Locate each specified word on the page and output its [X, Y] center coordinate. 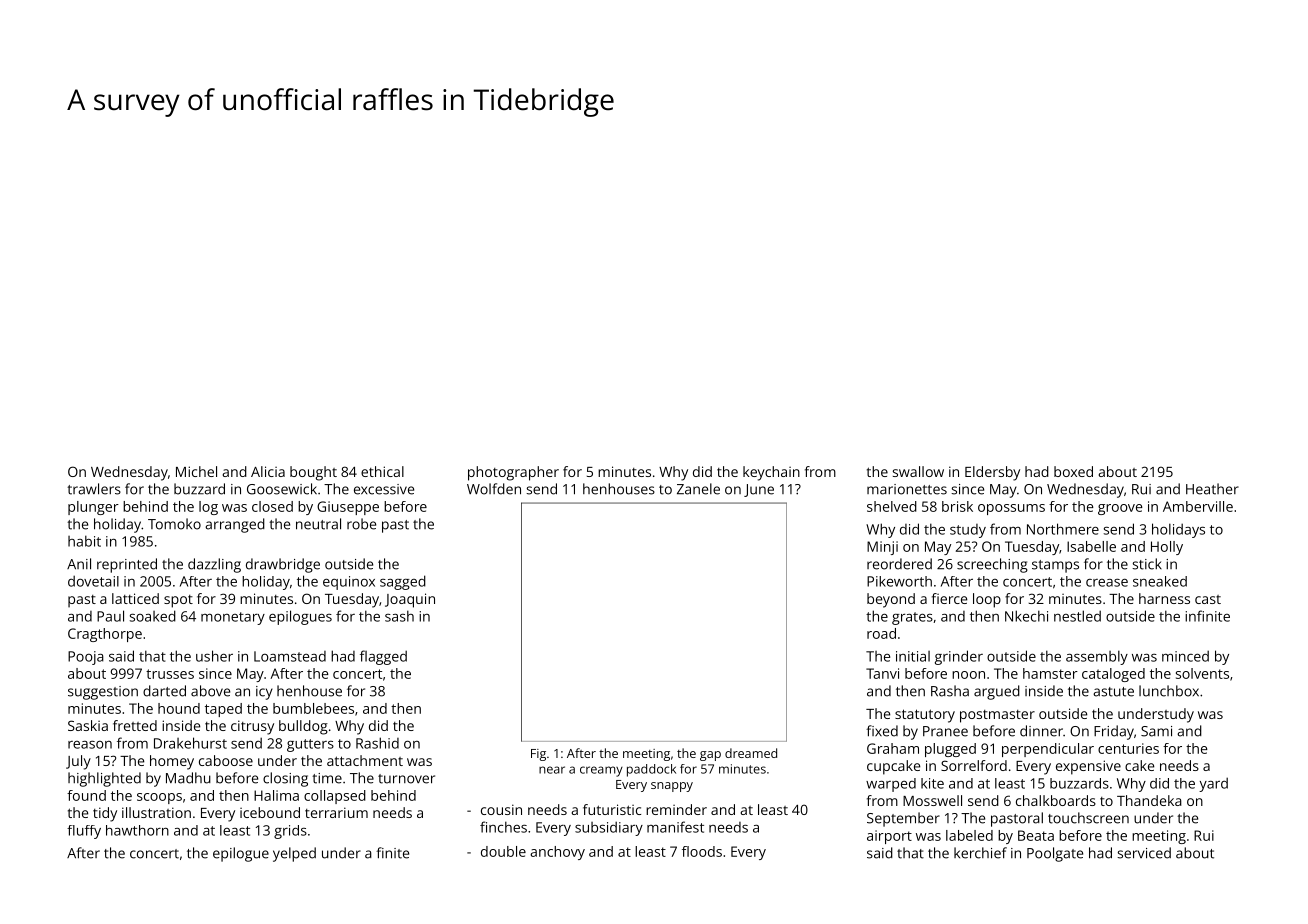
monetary [233, 618]
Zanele [698, 489]
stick [1147, 564]
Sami [1156, 731]
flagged [383, 657]
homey [172, 762]
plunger [93, 508]
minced [1185, 656]
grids [290, 832]
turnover [406, 779]
